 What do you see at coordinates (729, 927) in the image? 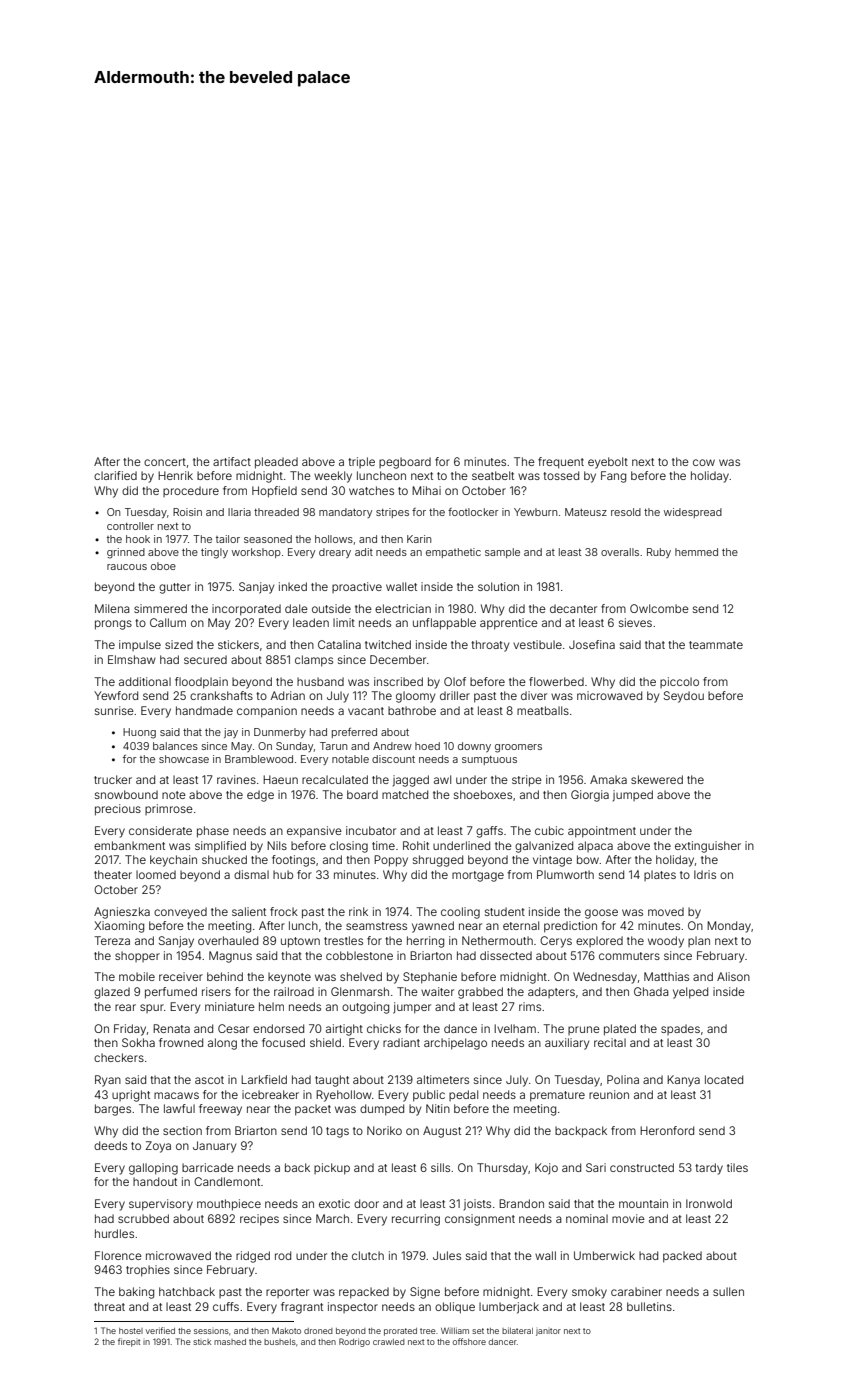
I see `Monday` at bounding box center [729, 927].
